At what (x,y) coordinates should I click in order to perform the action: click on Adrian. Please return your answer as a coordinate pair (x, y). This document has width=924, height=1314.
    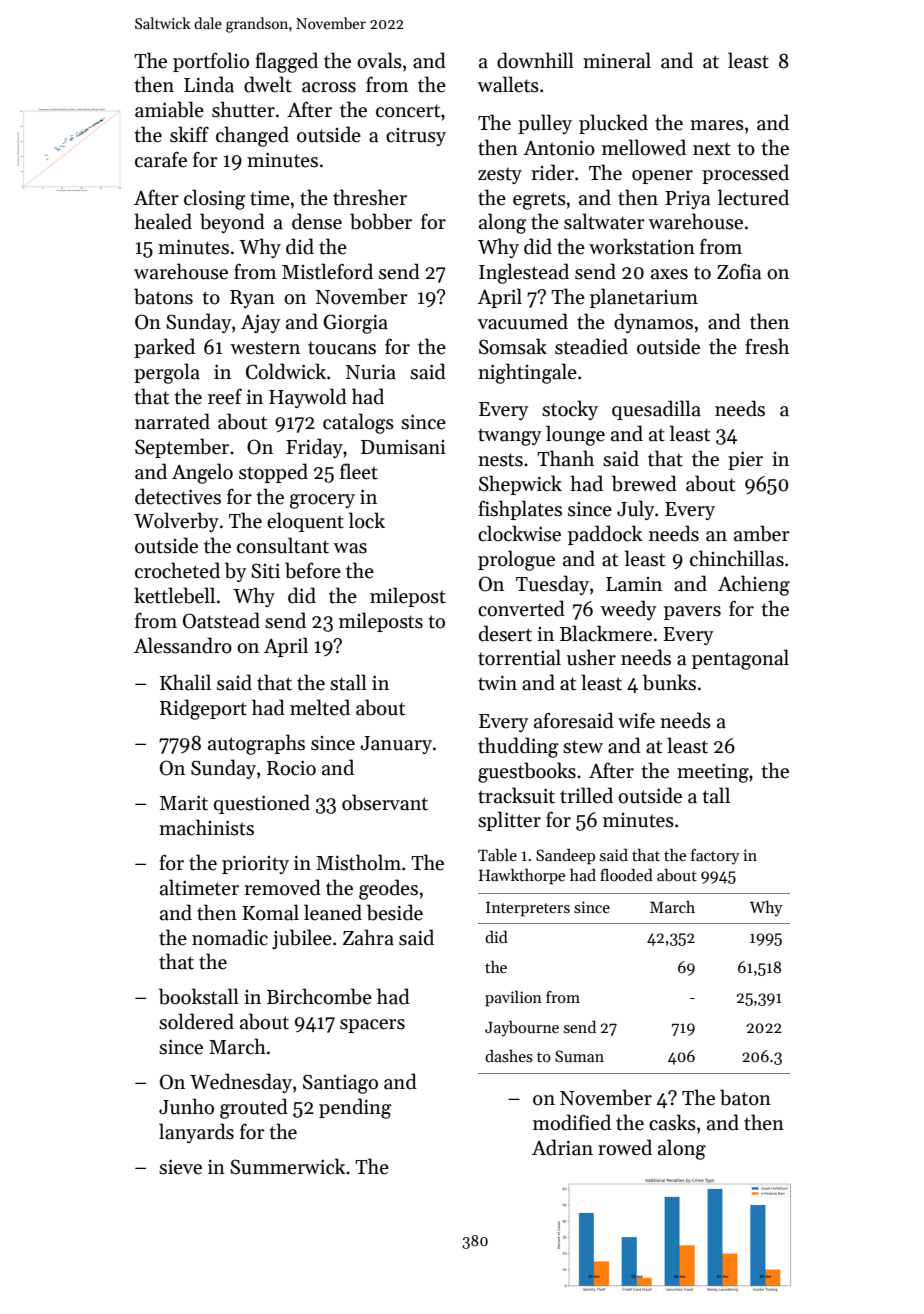
    Looking at the image, I should click on (562, 1147).
